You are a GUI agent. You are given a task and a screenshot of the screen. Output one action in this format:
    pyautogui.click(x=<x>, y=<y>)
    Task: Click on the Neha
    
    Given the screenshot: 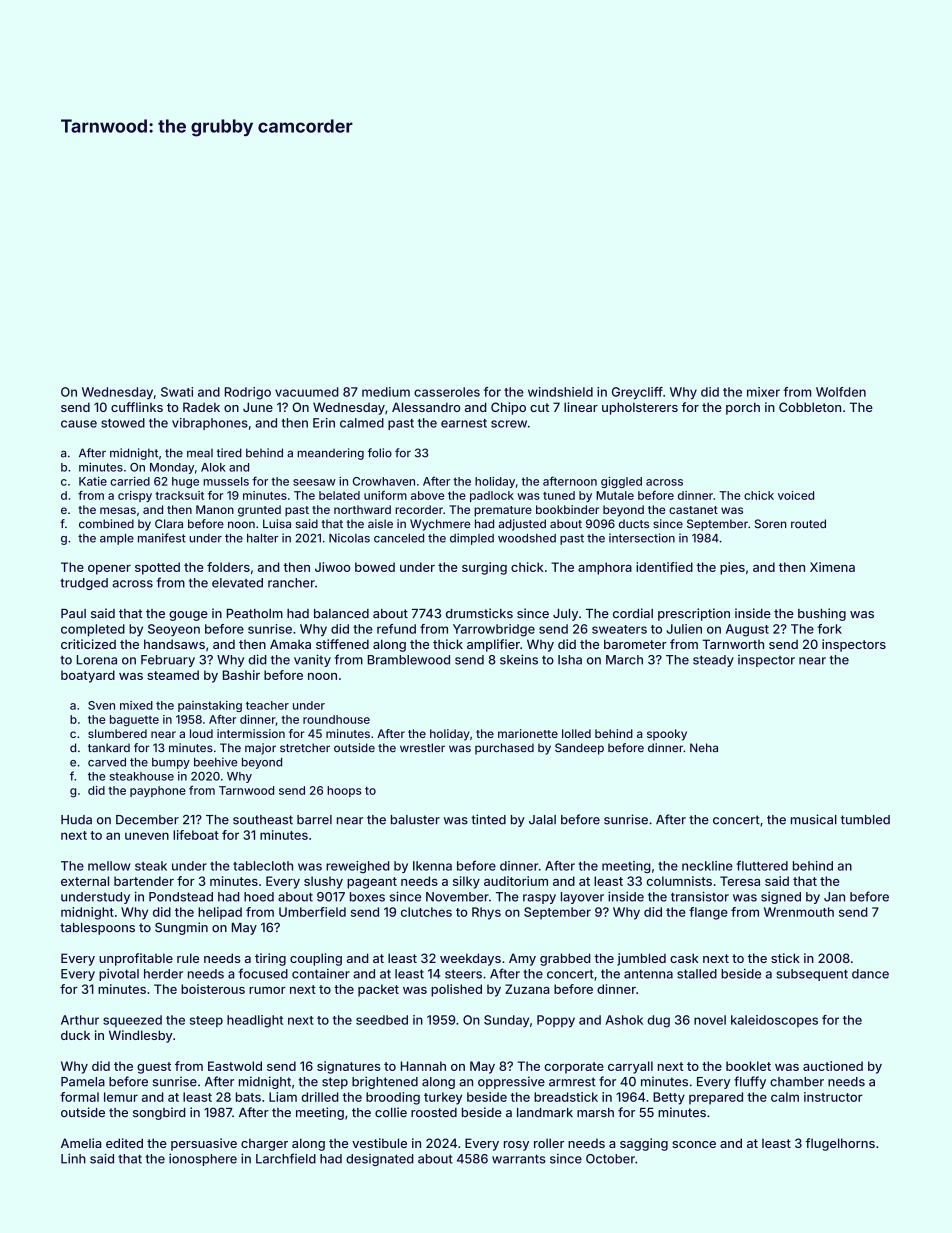 What is the action you would take?
    pyautogui.click(x=704, y=747)
